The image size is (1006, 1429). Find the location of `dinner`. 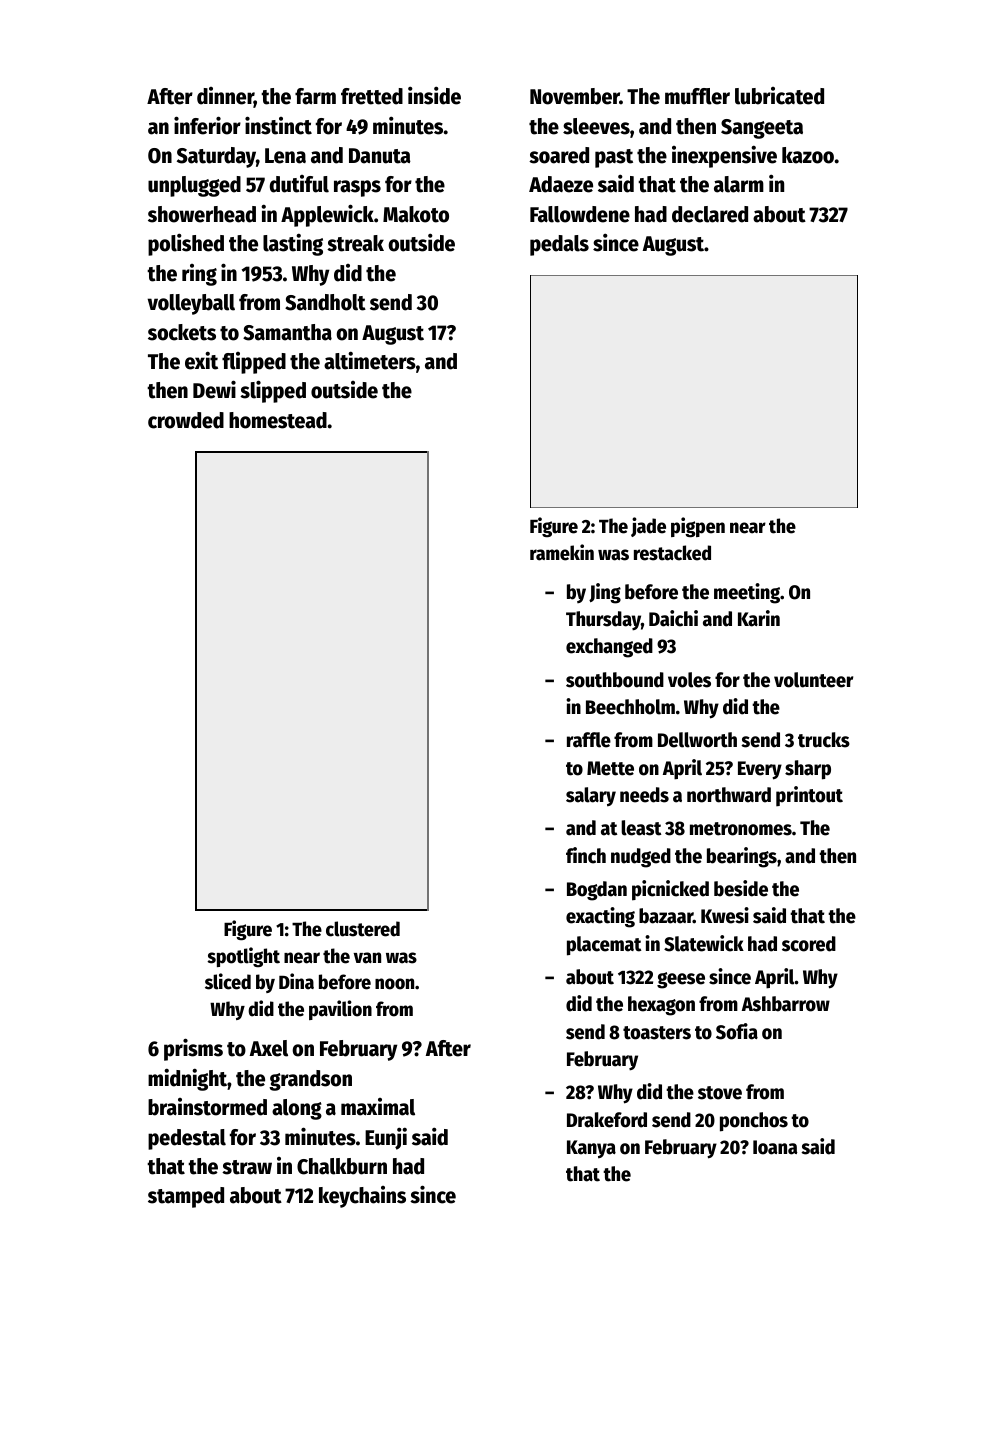

dinner is located at coordinates (225, 97).
